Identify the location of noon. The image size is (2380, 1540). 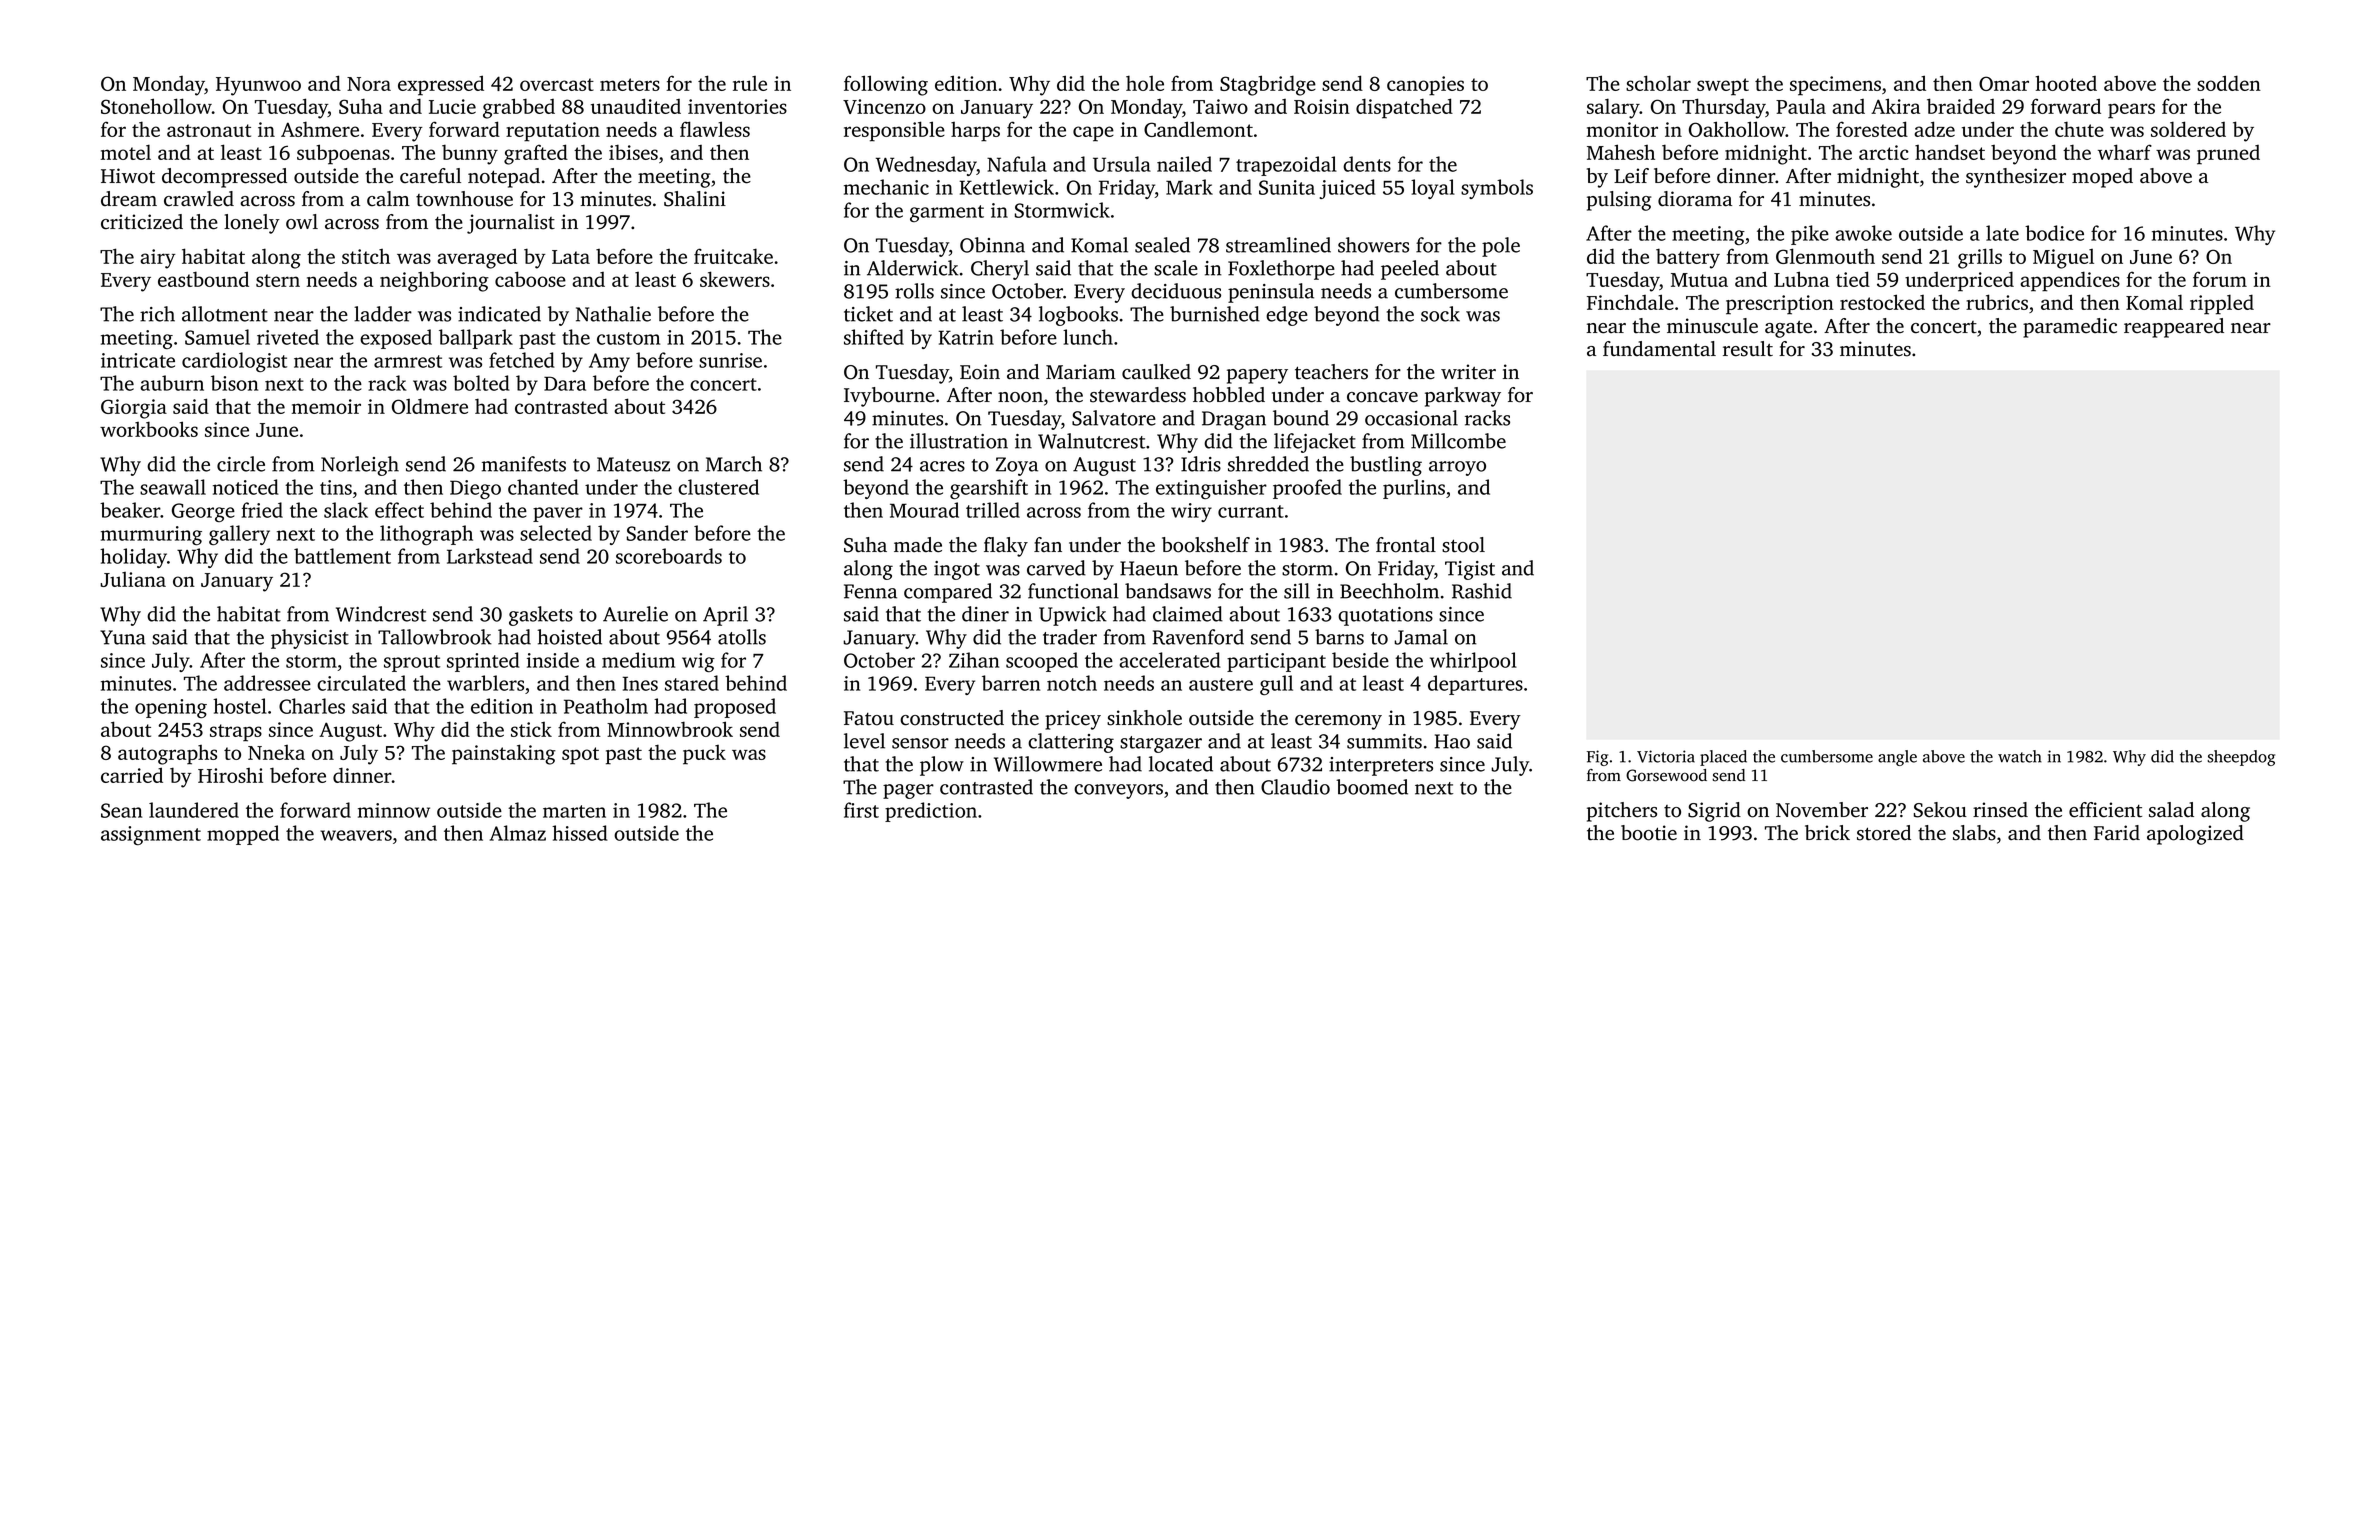
(1020, 397).
